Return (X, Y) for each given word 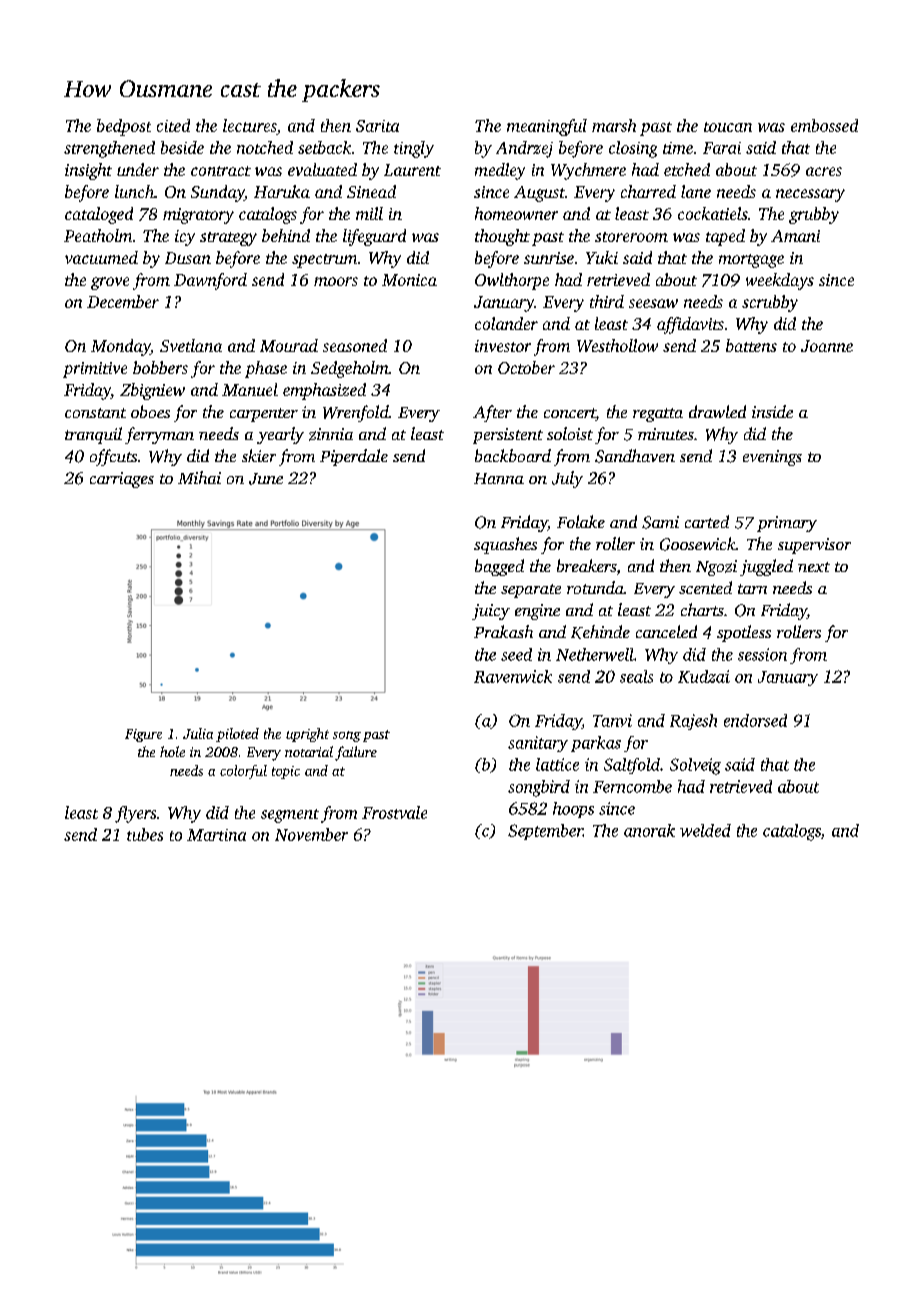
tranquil (93, 435)
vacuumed (101, 257)
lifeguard (374, 237)
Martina (216, 835)
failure (356, 753)
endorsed (755, 720)
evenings (772, 458)
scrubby (770, 303)
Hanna (499, 478)
